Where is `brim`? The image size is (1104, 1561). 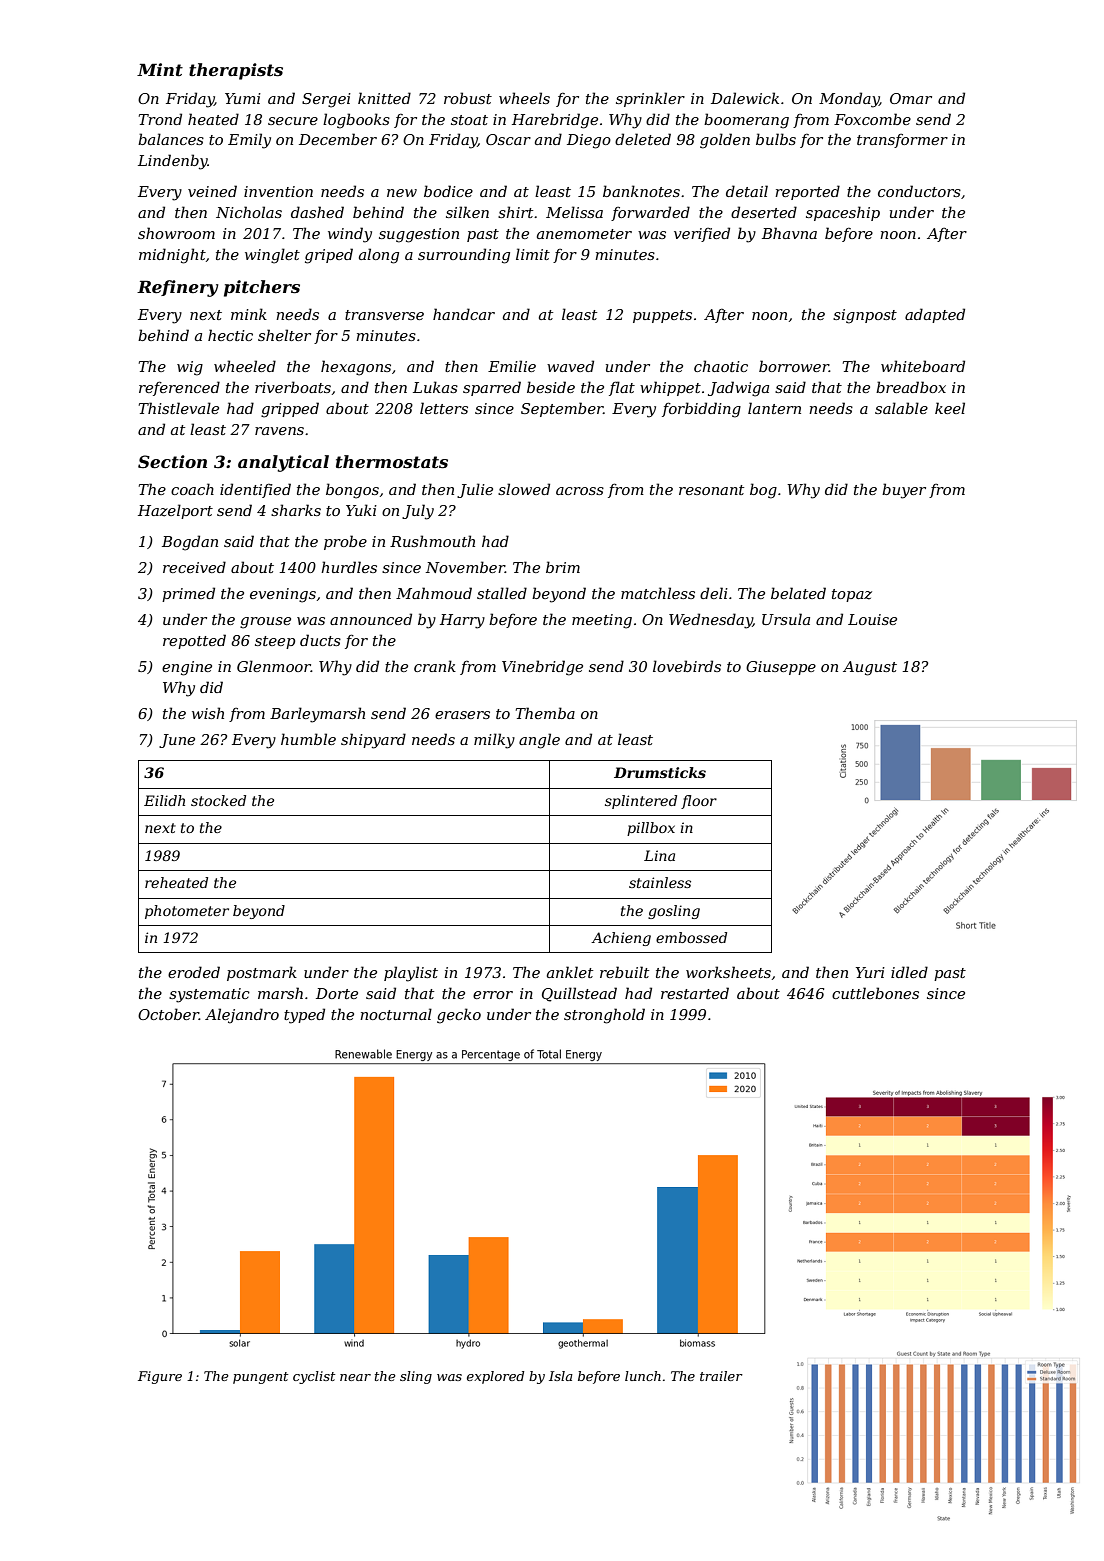 brim is located at coordinates (563, 567).
